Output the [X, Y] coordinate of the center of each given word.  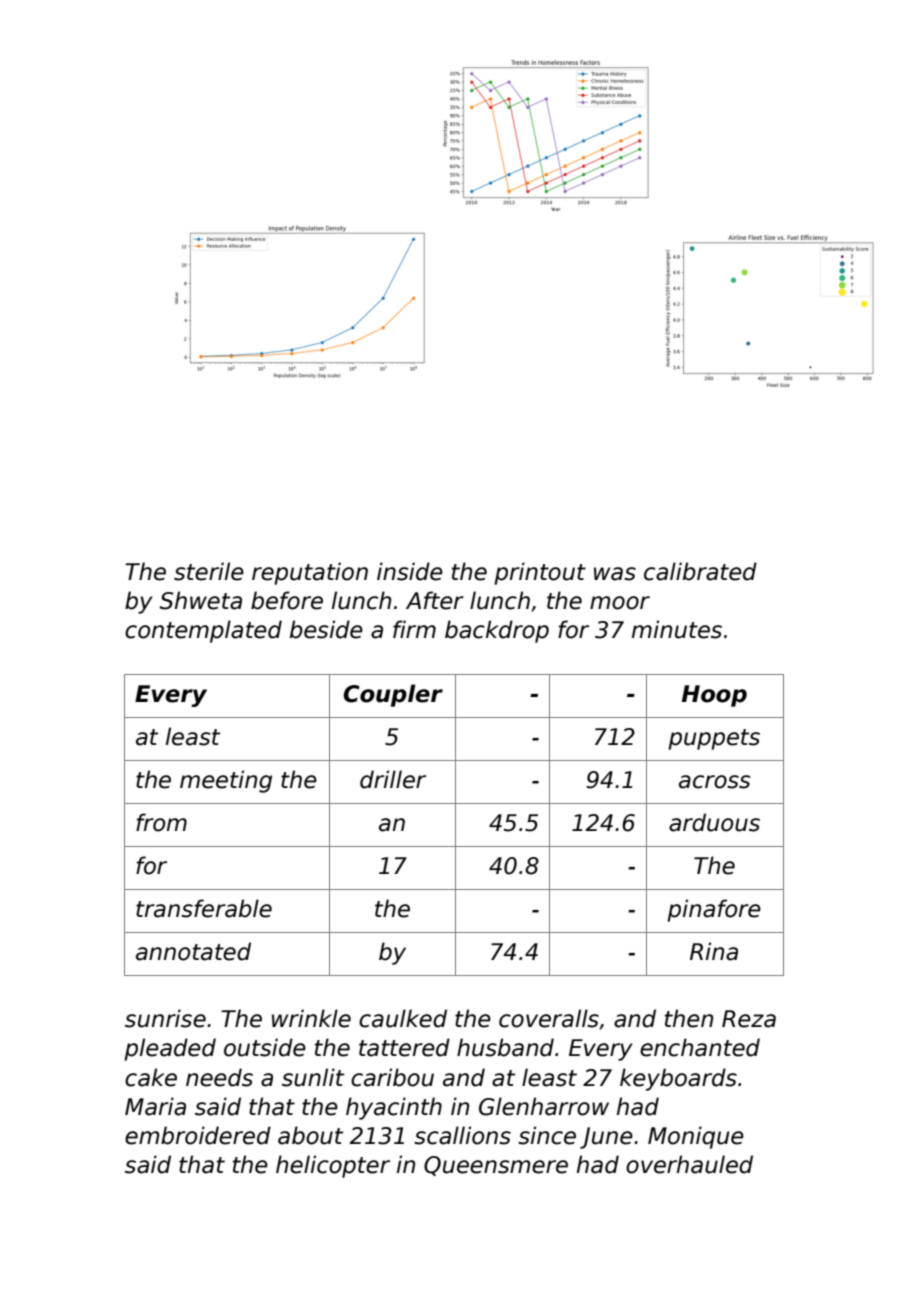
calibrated [700, 571]
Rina [714, 951]
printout [540, 573]
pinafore [714, 910]
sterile [209, 571]
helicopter [333, 1166]
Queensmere [496, 1166]
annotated [193, 951]
